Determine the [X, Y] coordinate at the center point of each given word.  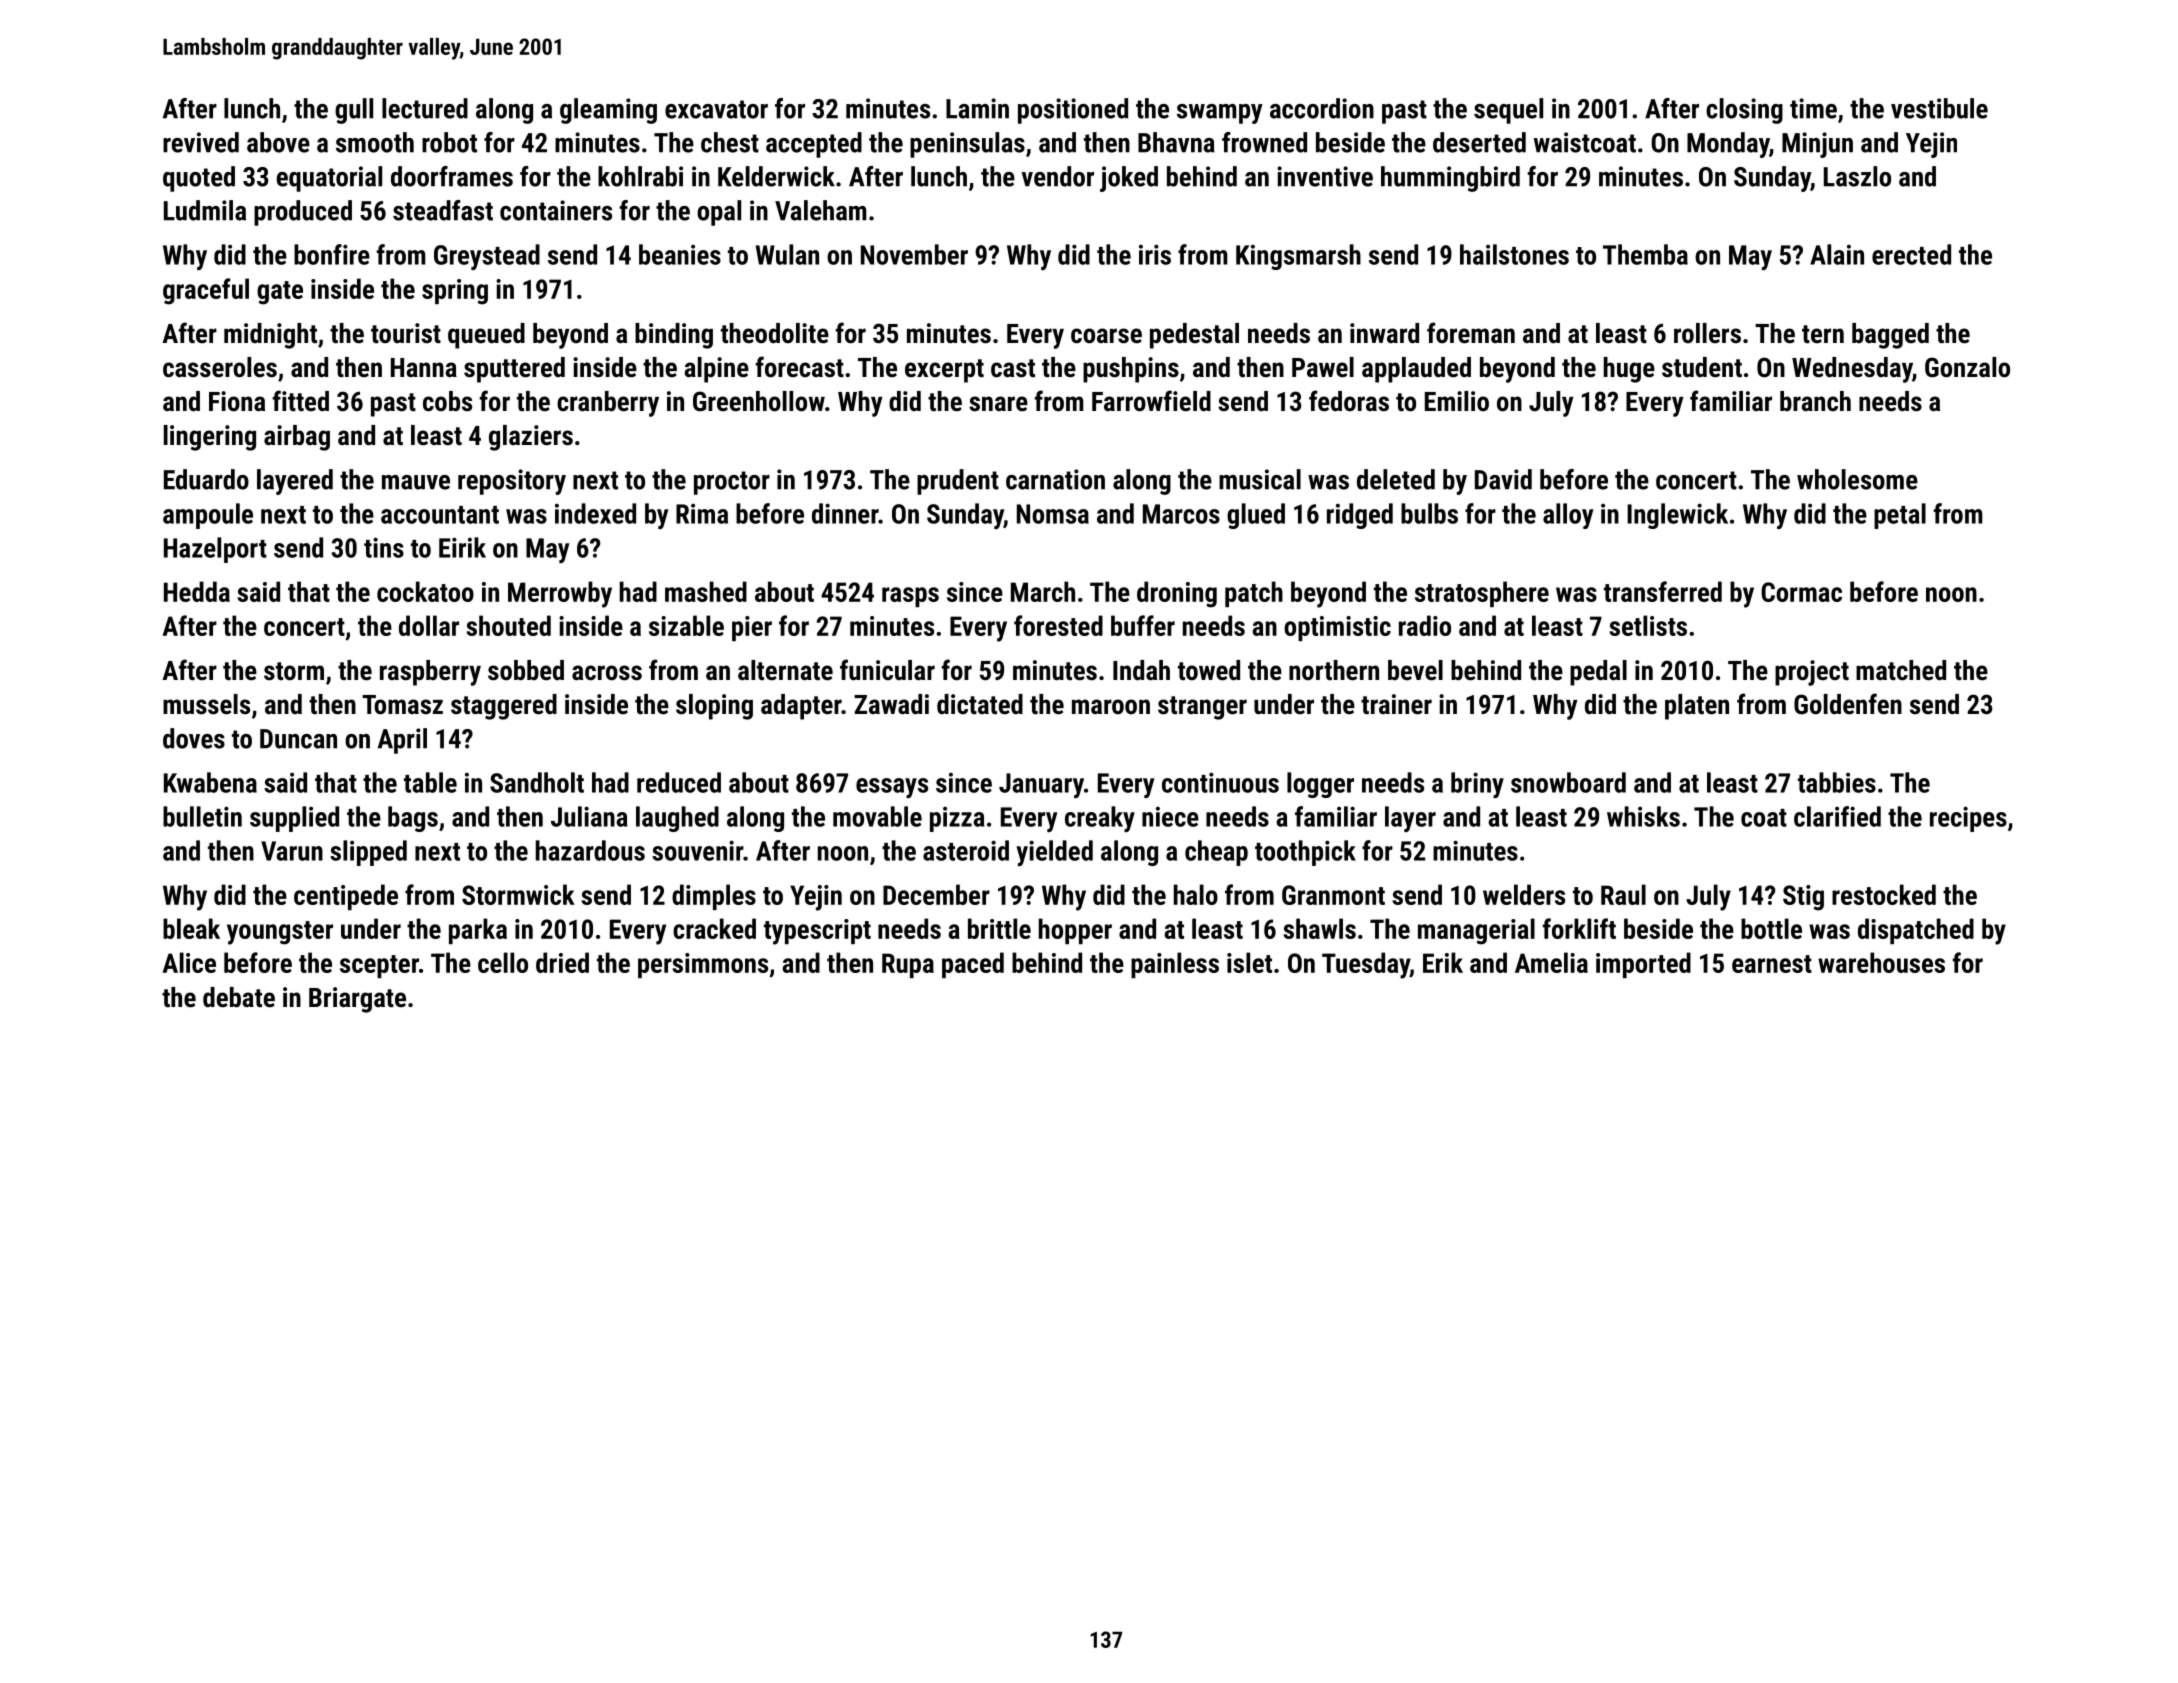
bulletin [202, 816]
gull [354, 111]
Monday [1728, 145]
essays [892, 788]
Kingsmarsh [1298, 257]
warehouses [1881, 962]
